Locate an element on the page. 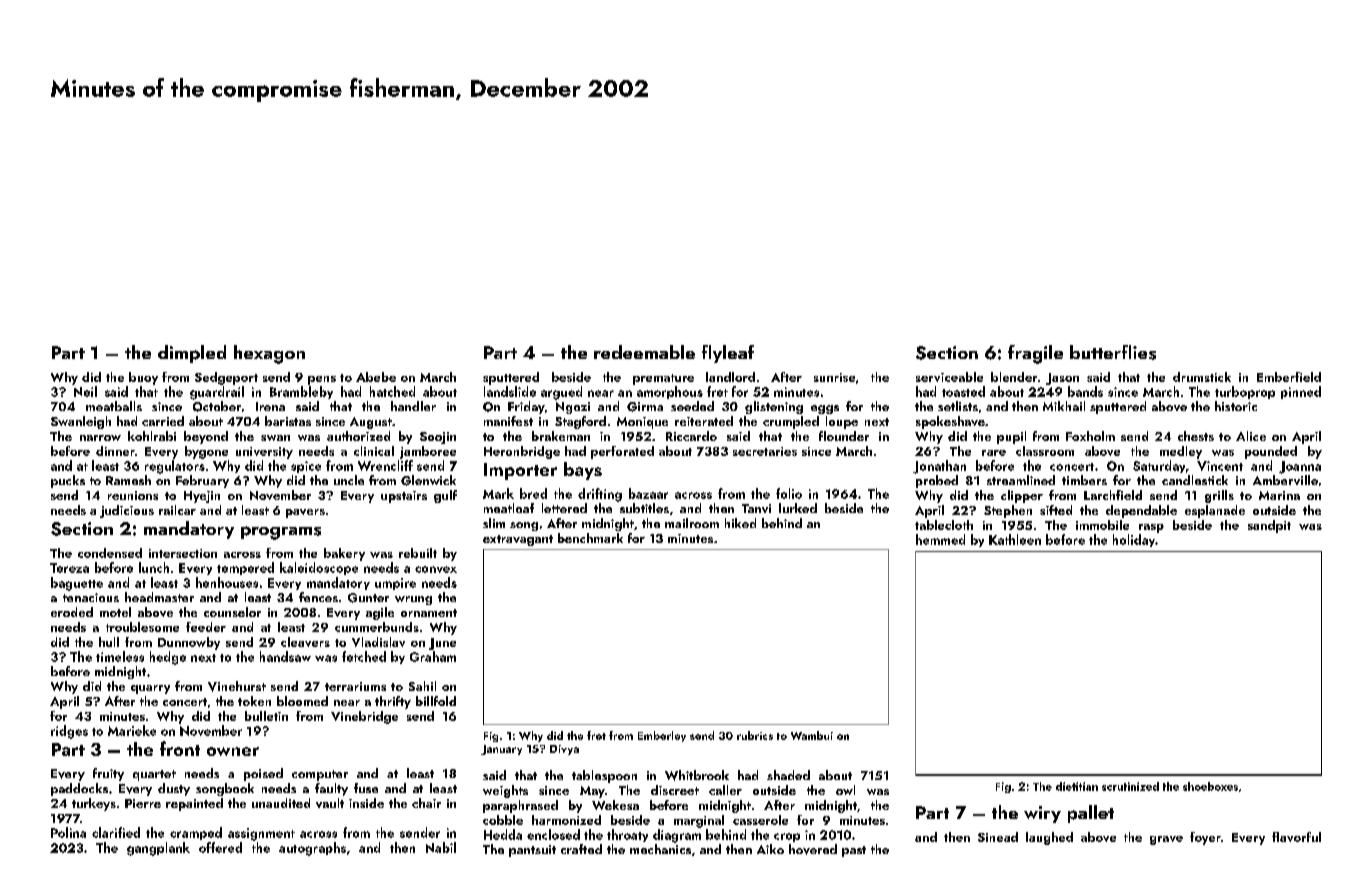  upstairs is located at coordinates (404, 497).
